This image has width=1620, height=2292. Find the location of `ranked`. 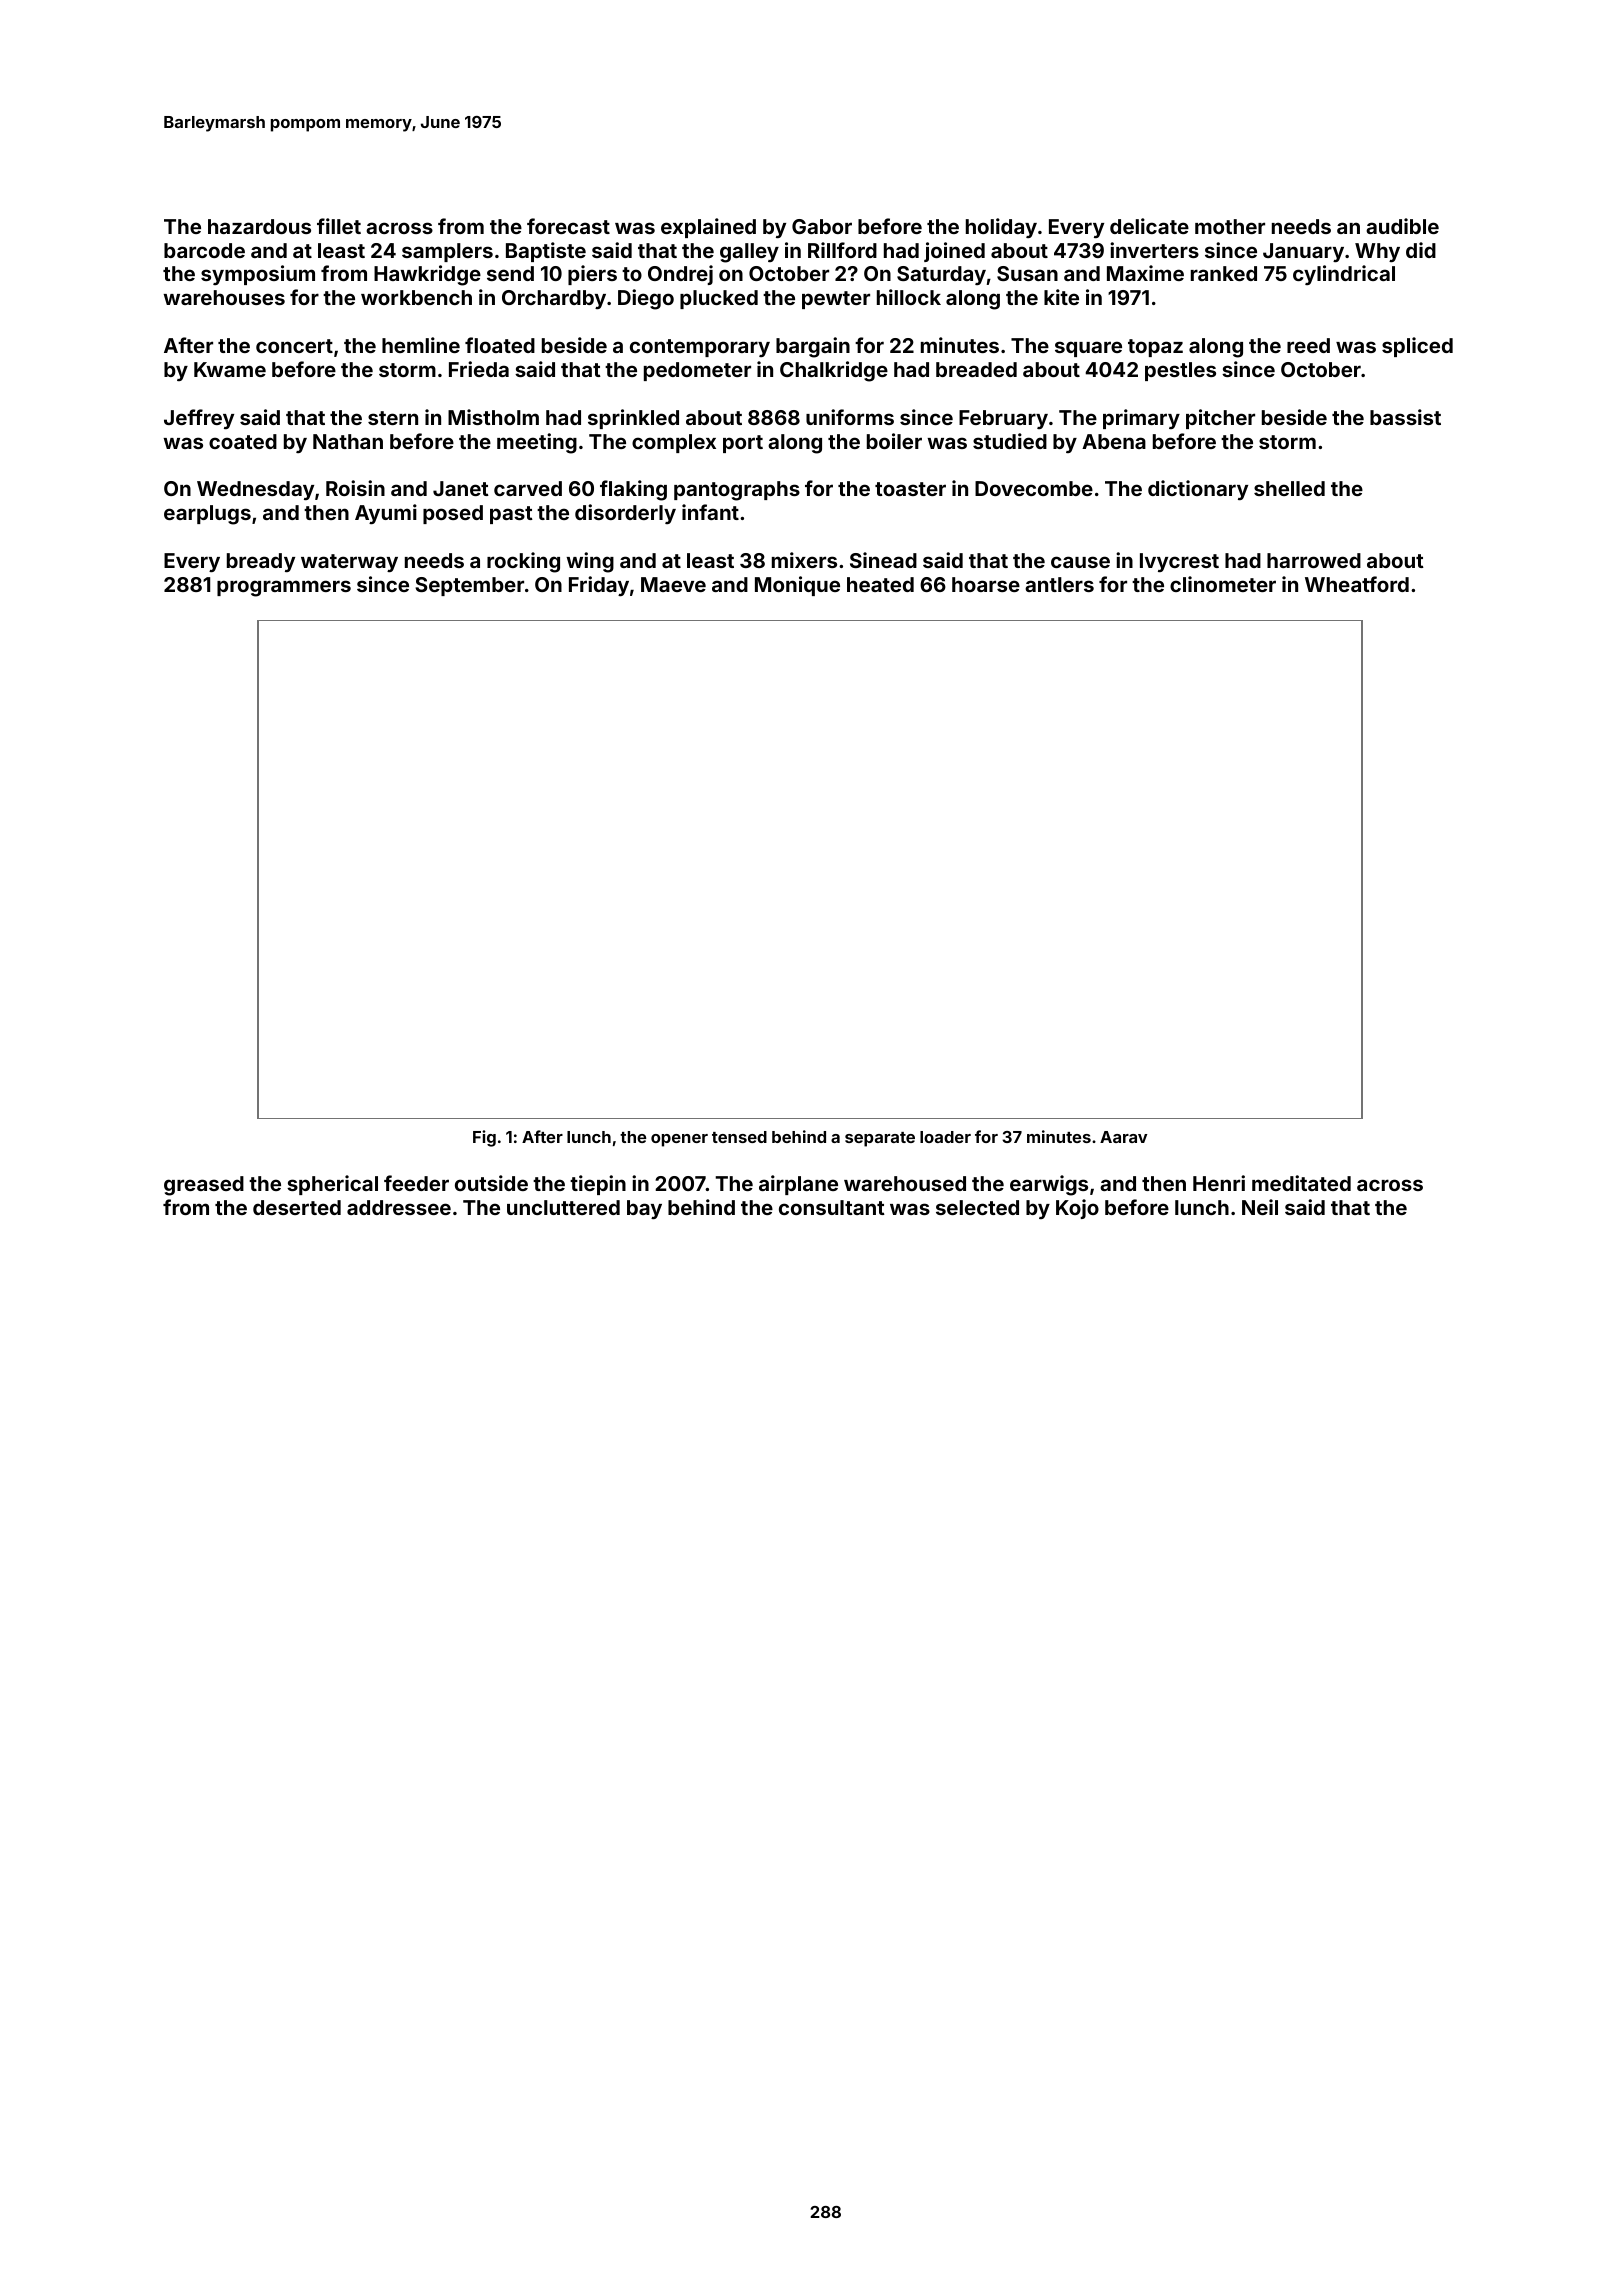

ranked is located at coordinates (1224, 273).
